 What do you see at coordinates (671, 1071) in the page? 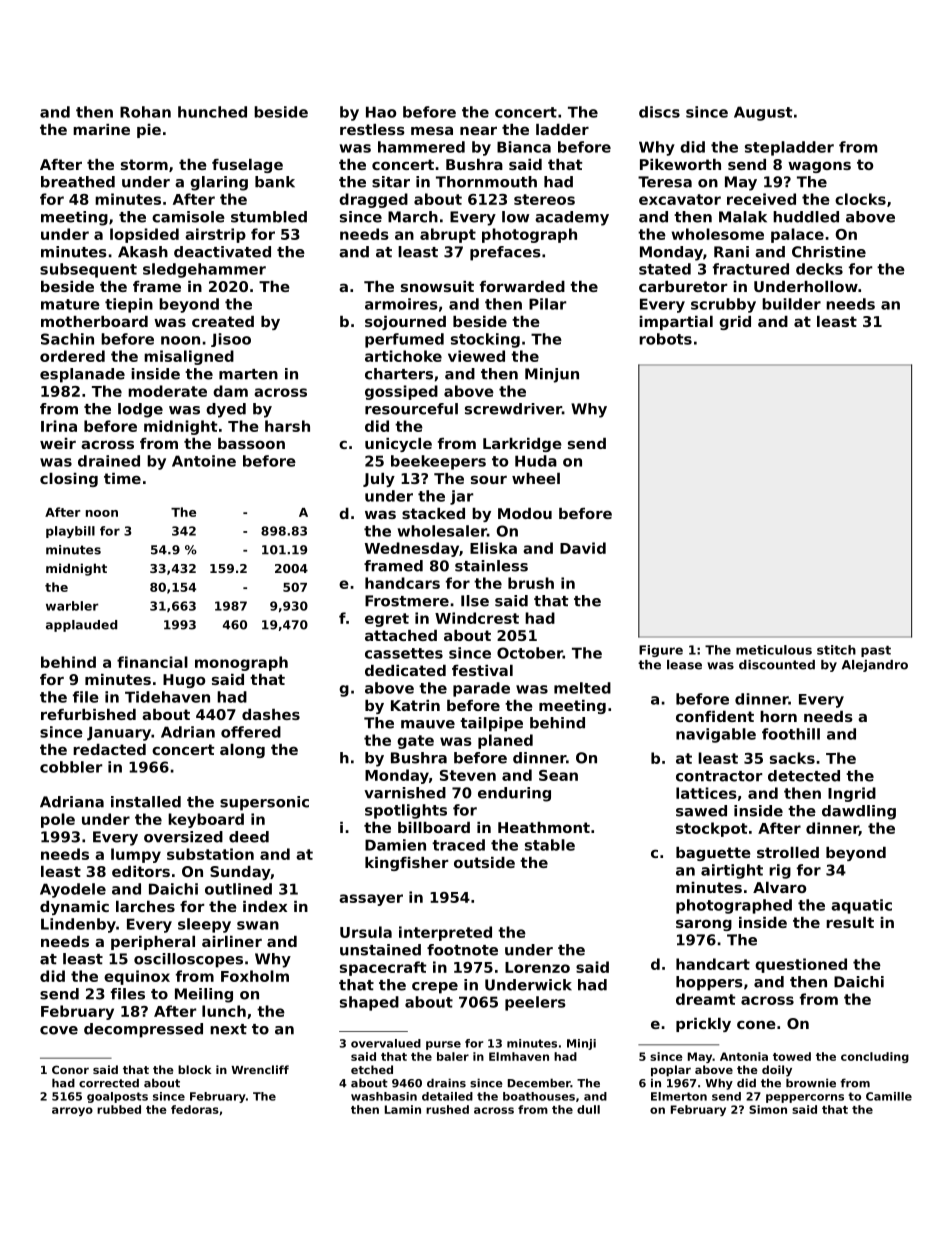
I see `poplar` at bounding box center [671, 1071].
